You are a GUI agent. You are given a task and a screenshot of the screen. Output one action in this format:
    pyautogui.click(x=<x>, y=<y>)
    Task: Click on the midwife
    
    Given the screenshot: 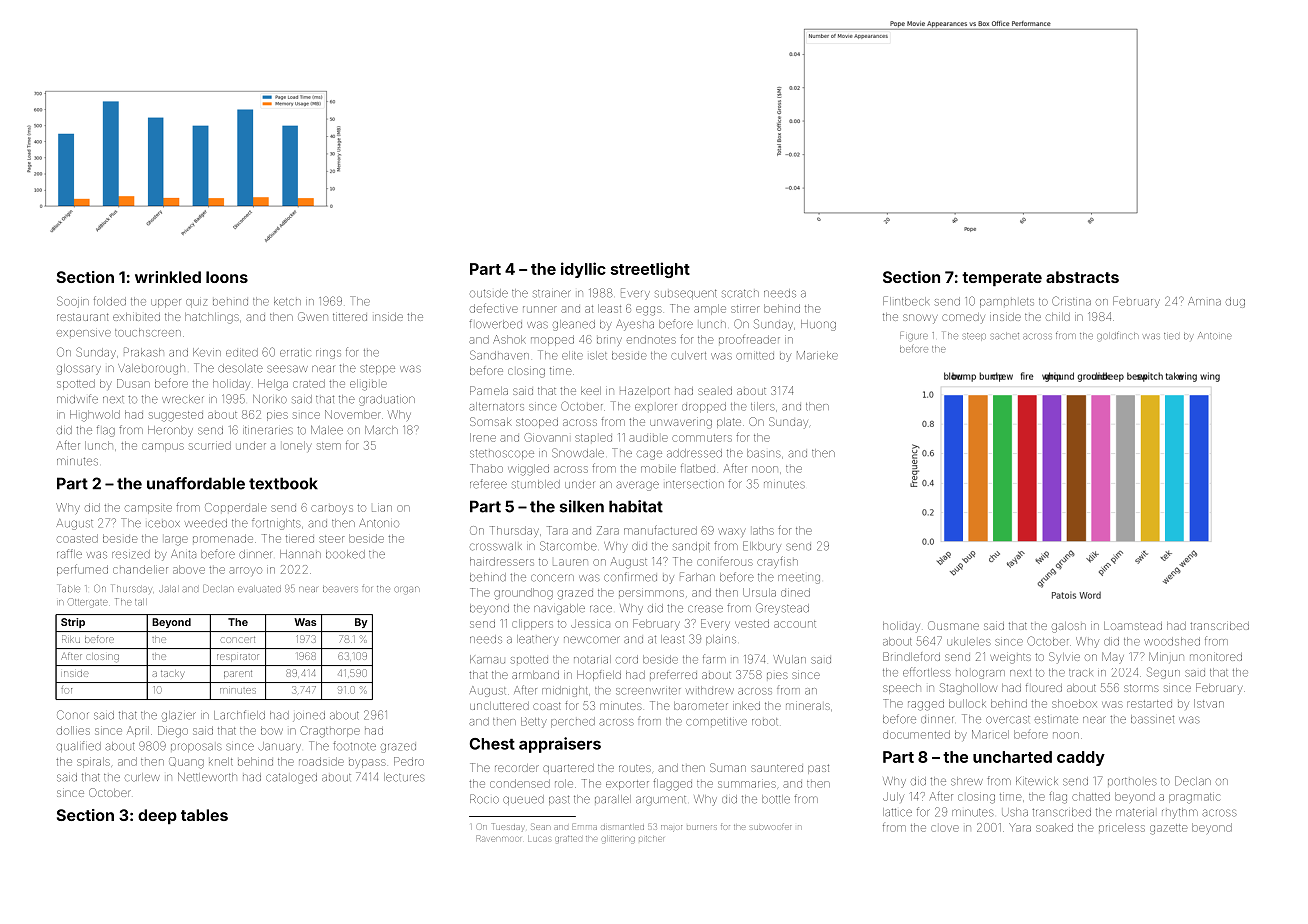 What is the action you would take?
    pyautogui.click(x=77, y=399)
